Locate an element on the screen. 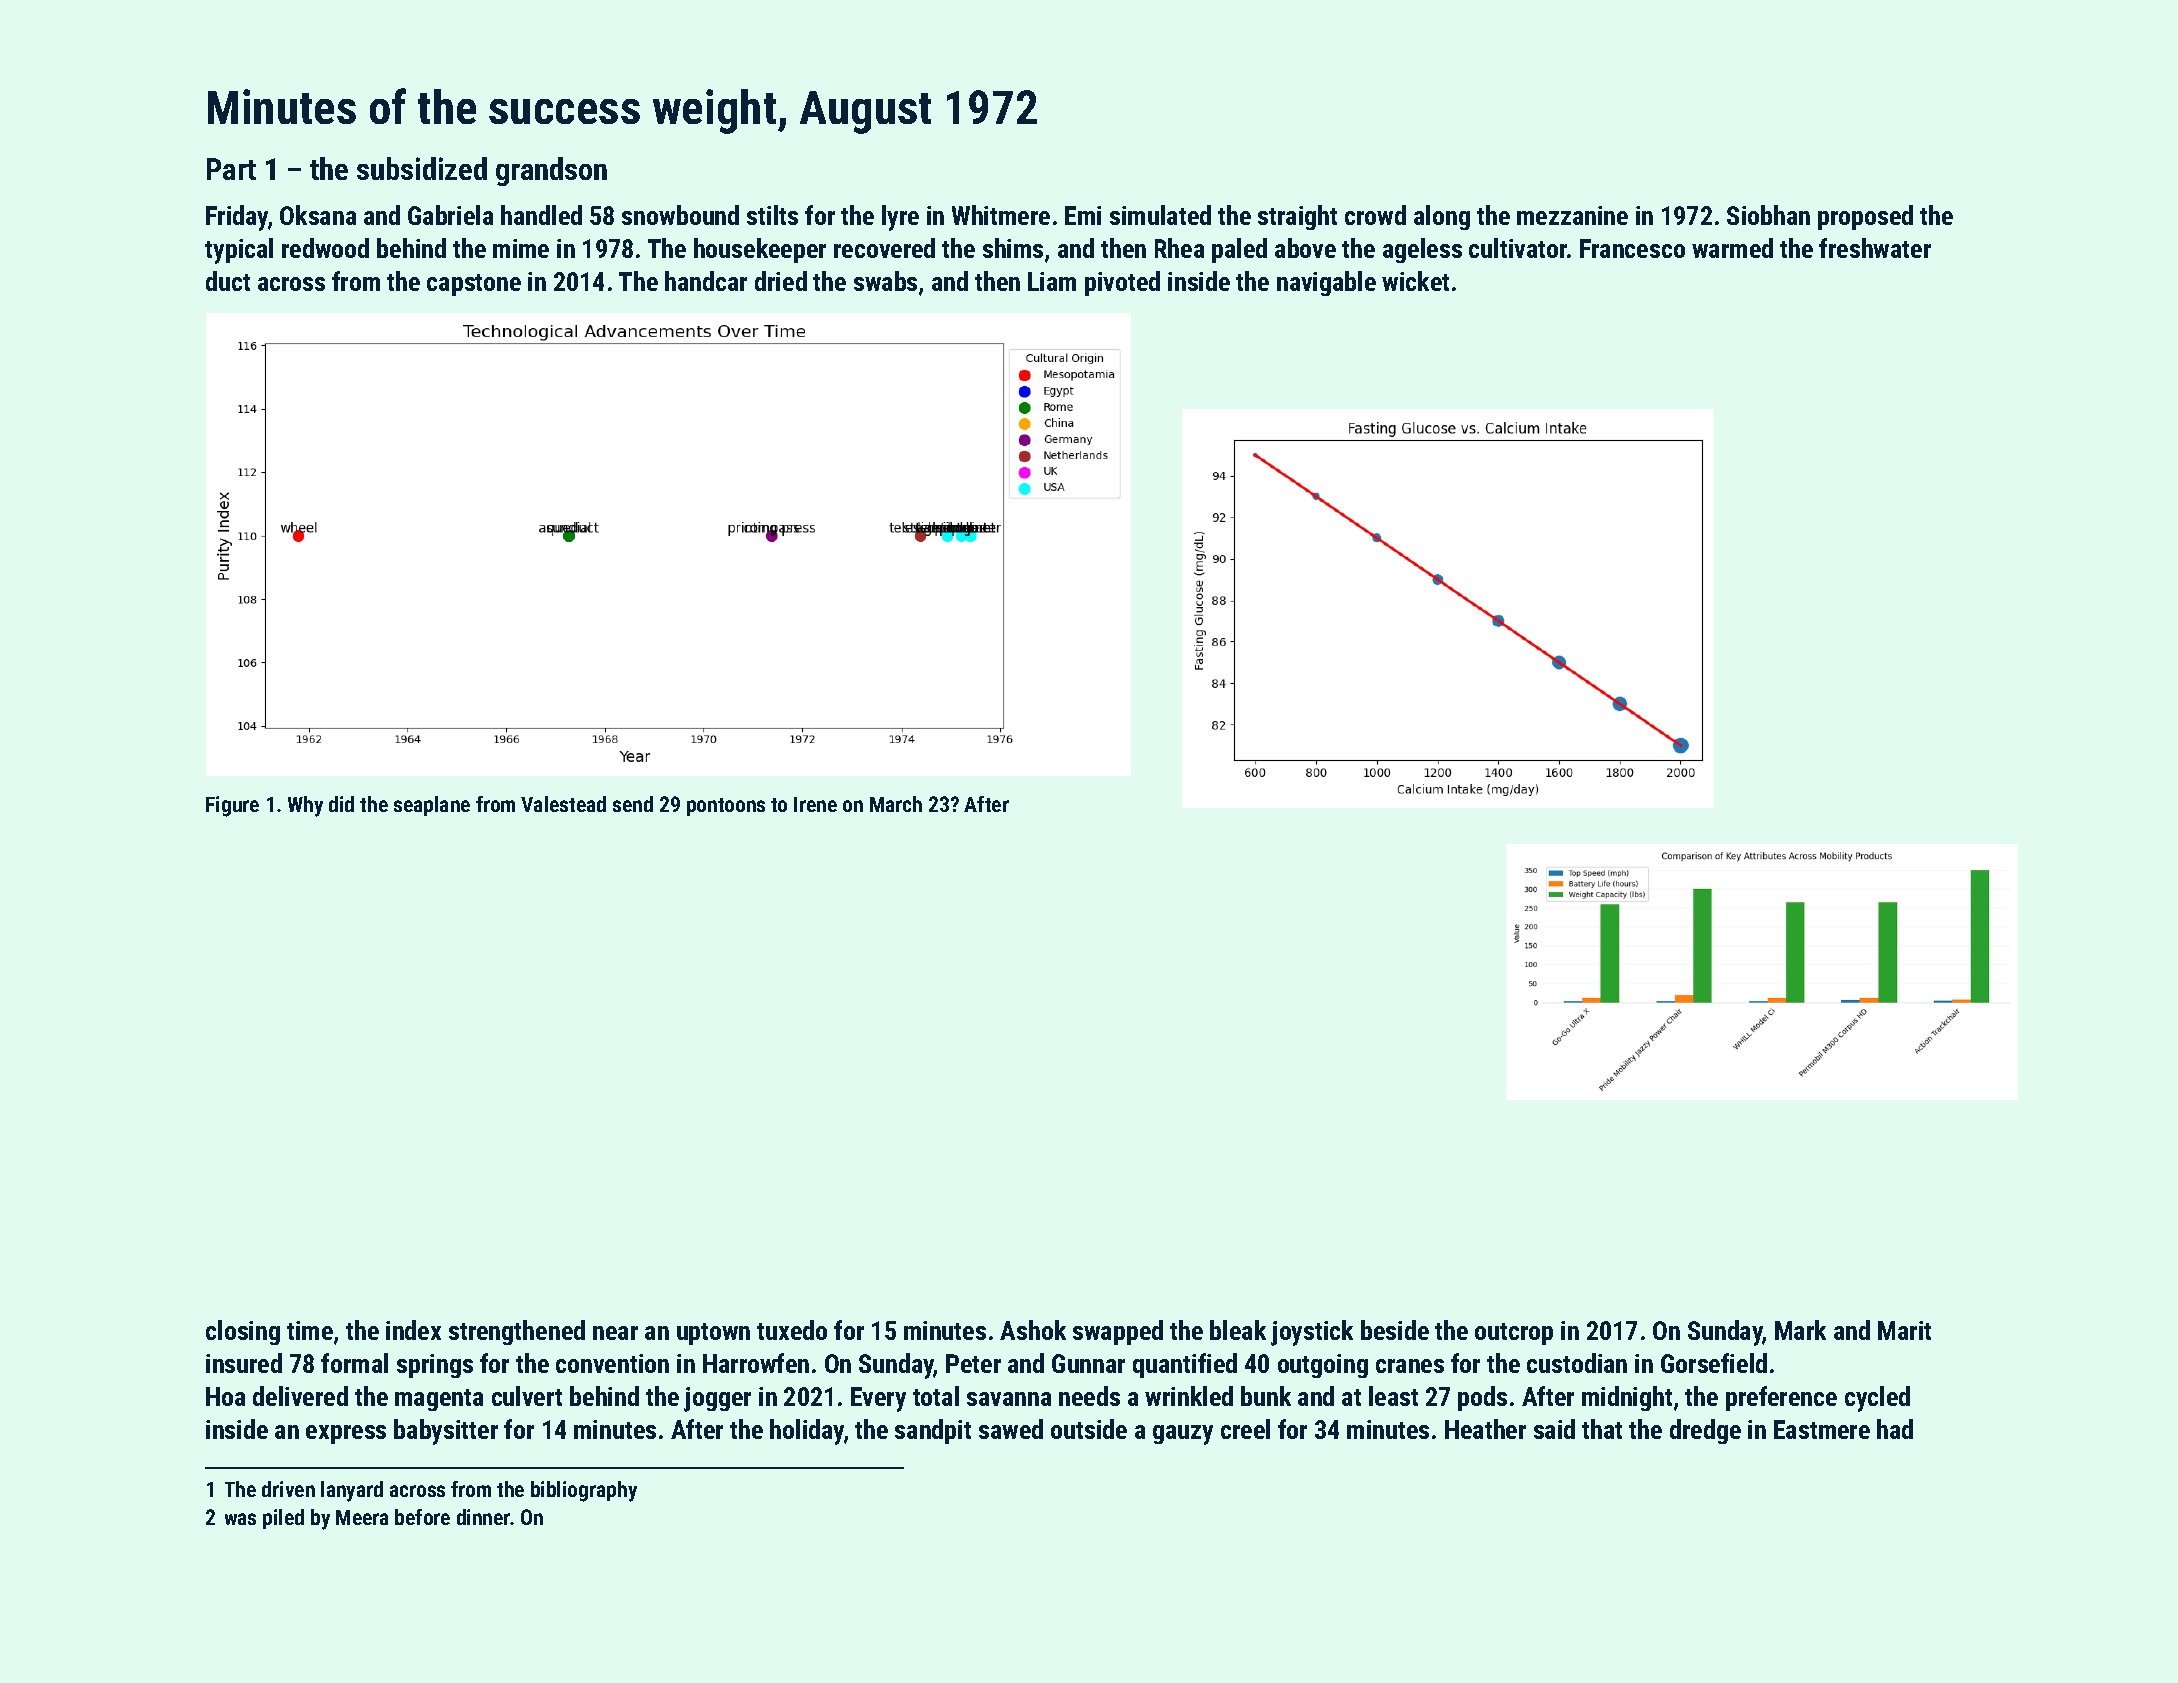 The width and height of the screenshot is (2178, 1683). Irene is located at coordinates (815, 804).
